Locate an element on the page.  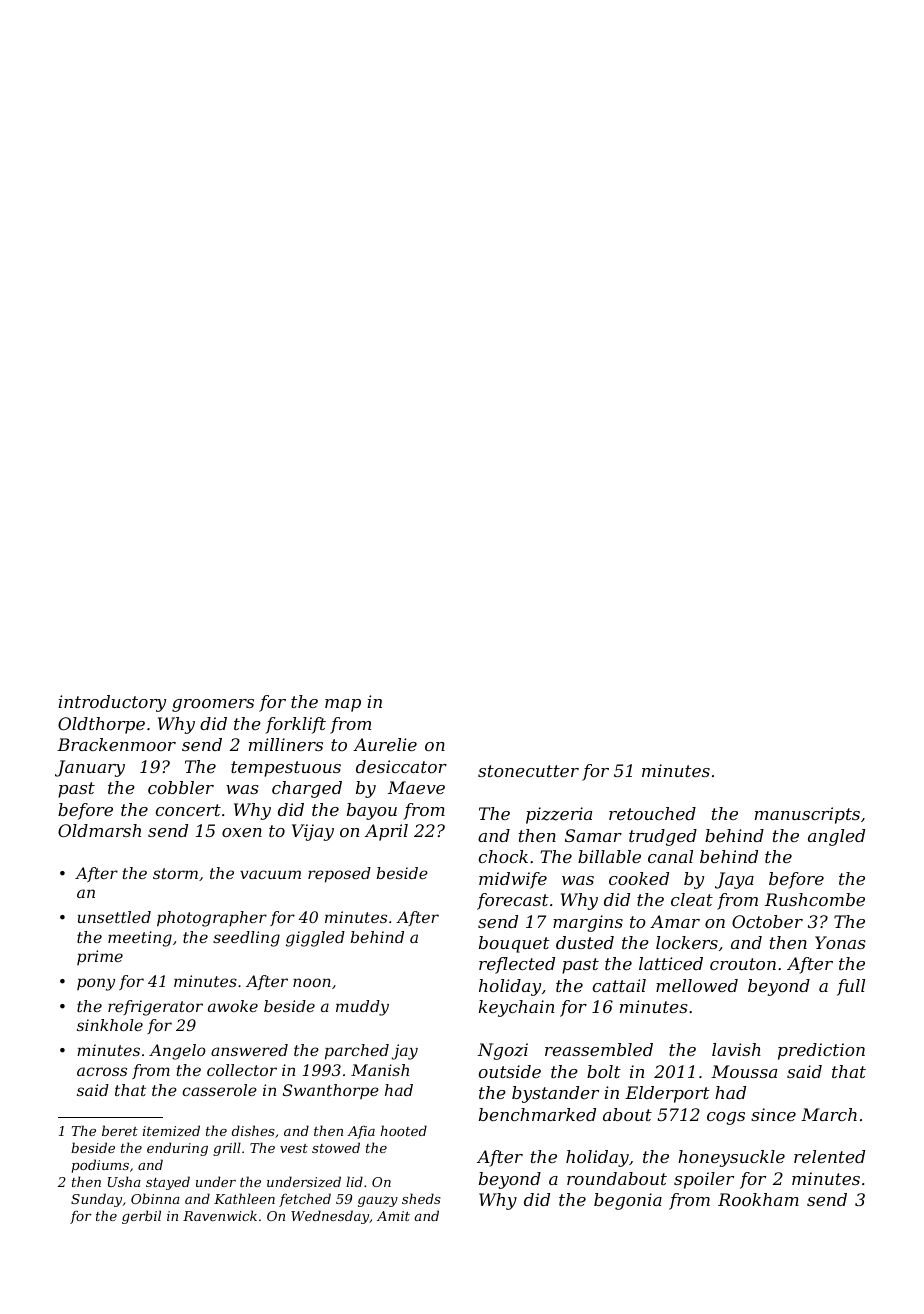
giggled is located at coordinates (315, 939).
